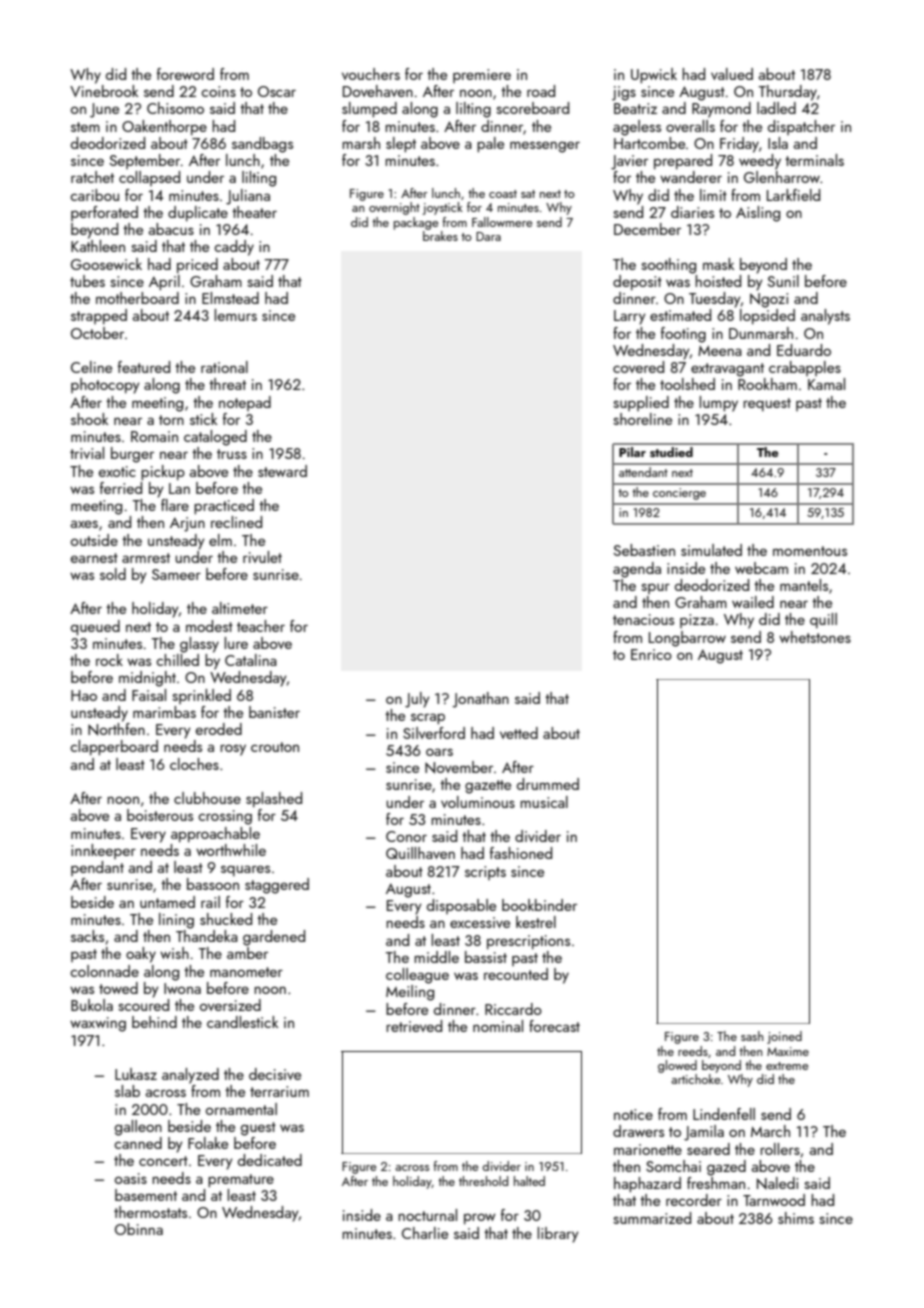 Image resolution: width=924 pixels, height=1308 pixels. I want to click on innkeeper, so click(103, 851).
